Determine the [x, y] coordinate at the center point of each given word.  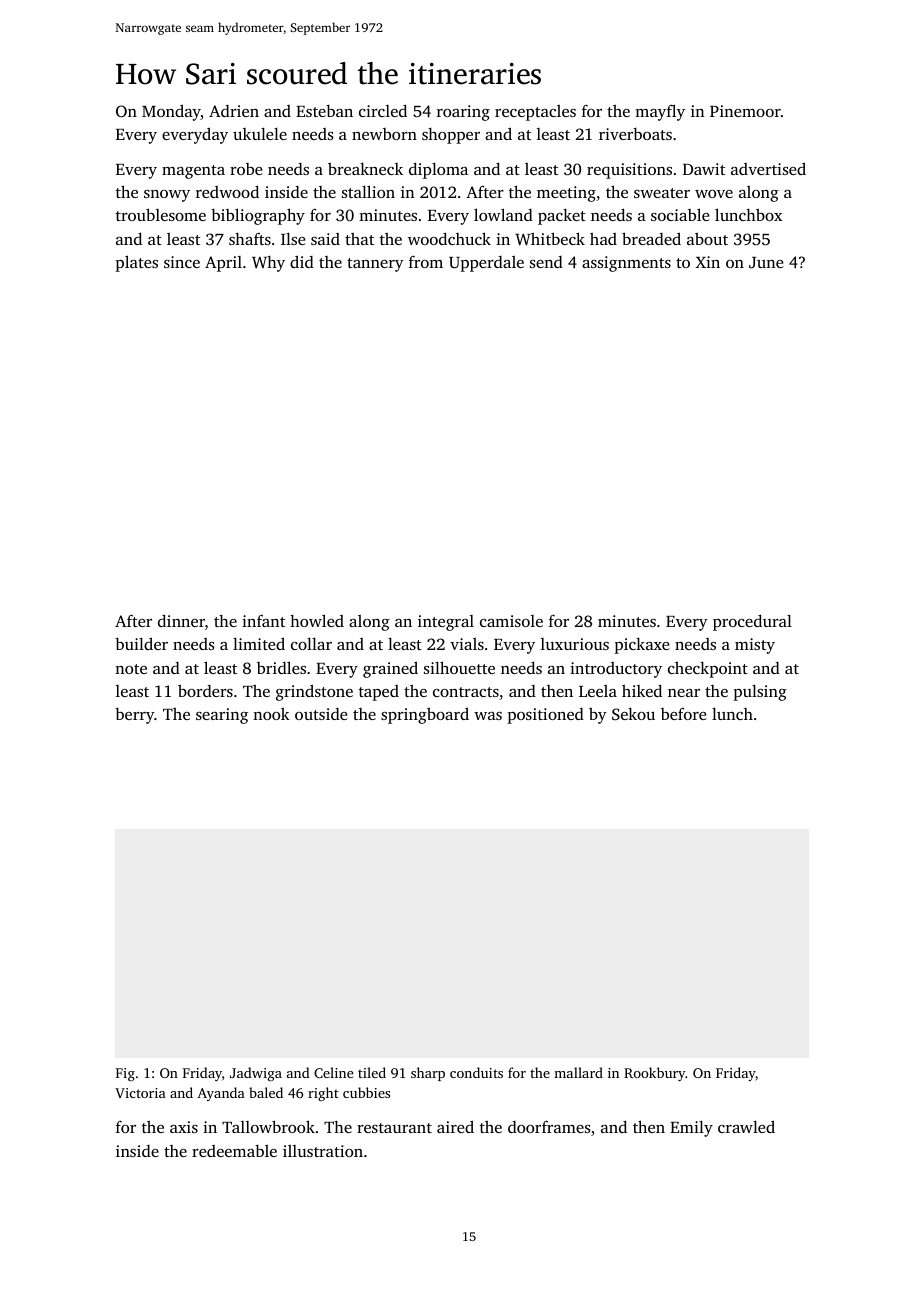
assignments [626, 264]
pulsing [760, 693]
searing [222, 716]
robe [246, 169]
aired [455, 1126]
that [359, 239]
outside [321, 714]
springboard [425, 715]
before [684, 714]
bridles [281, 667]
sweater [662, 193]
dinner [181, 620]
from [426, 261]
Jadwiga [256, 1074]
